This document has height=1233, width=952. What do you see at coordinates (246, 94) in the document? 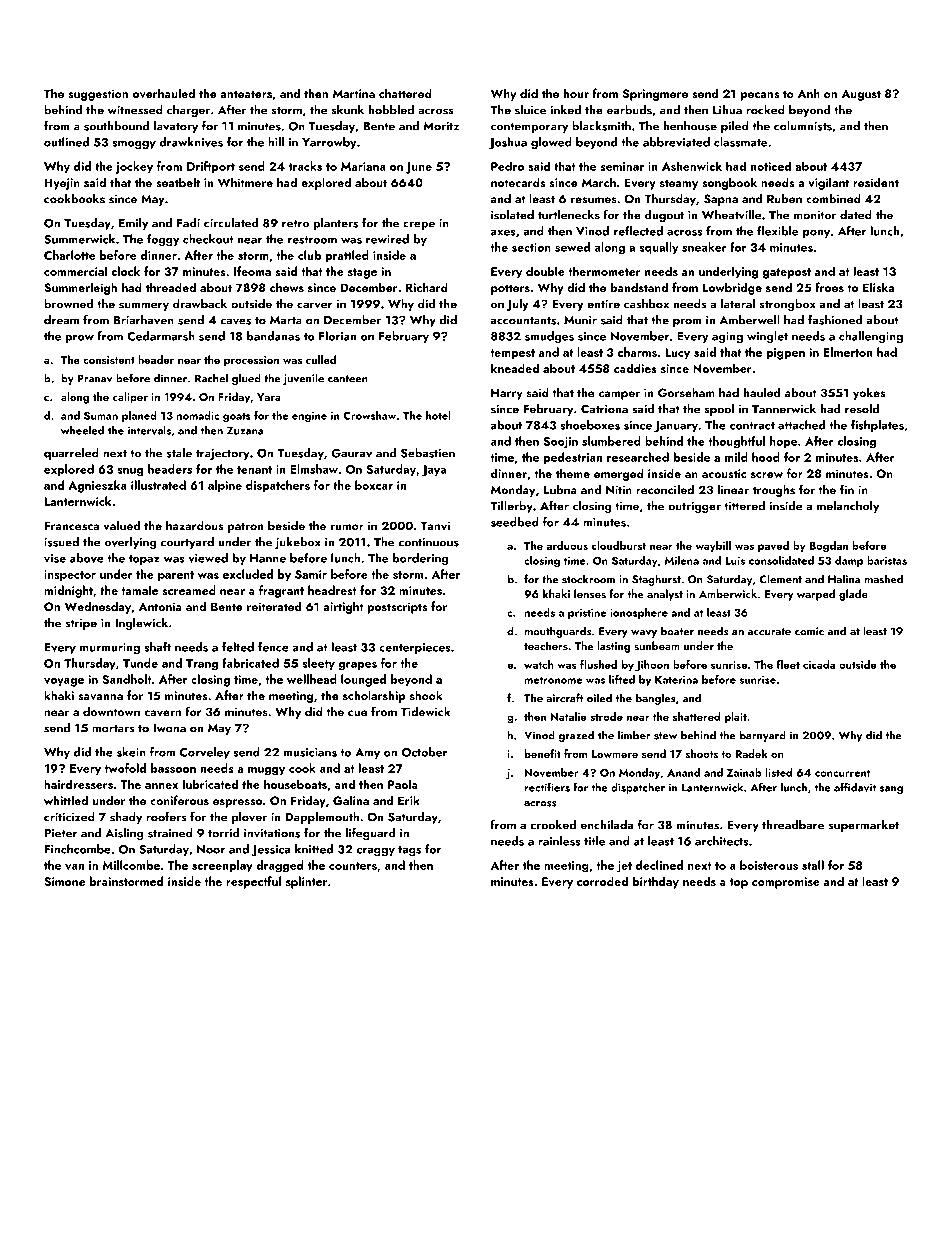
I see `anteaters` at bounding box center [246, 94].
